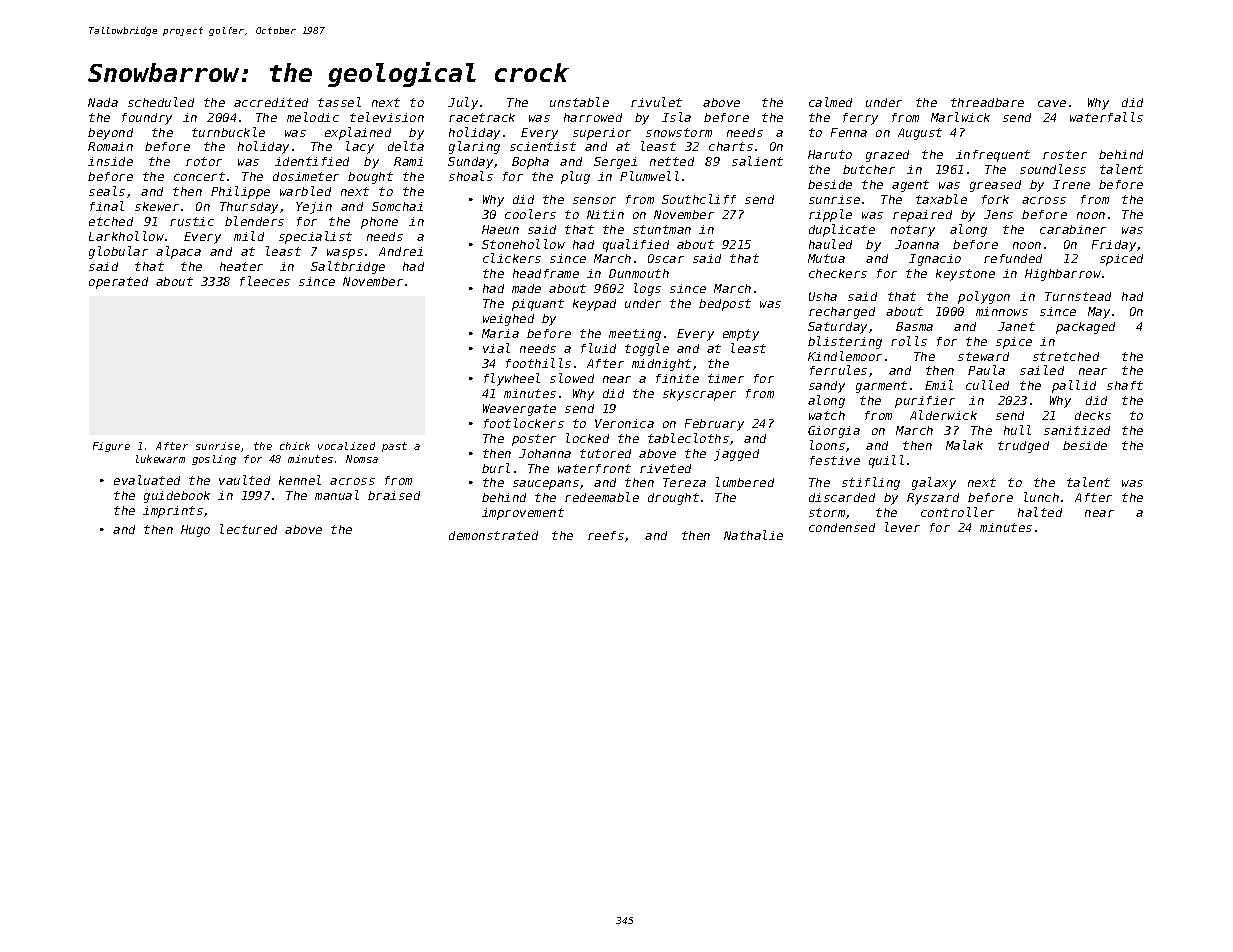 This page has width=1233, height=952. What do you see at coordinates (987, 102) in the page?
I see `threadbare` at bounding box center [987, 102].
